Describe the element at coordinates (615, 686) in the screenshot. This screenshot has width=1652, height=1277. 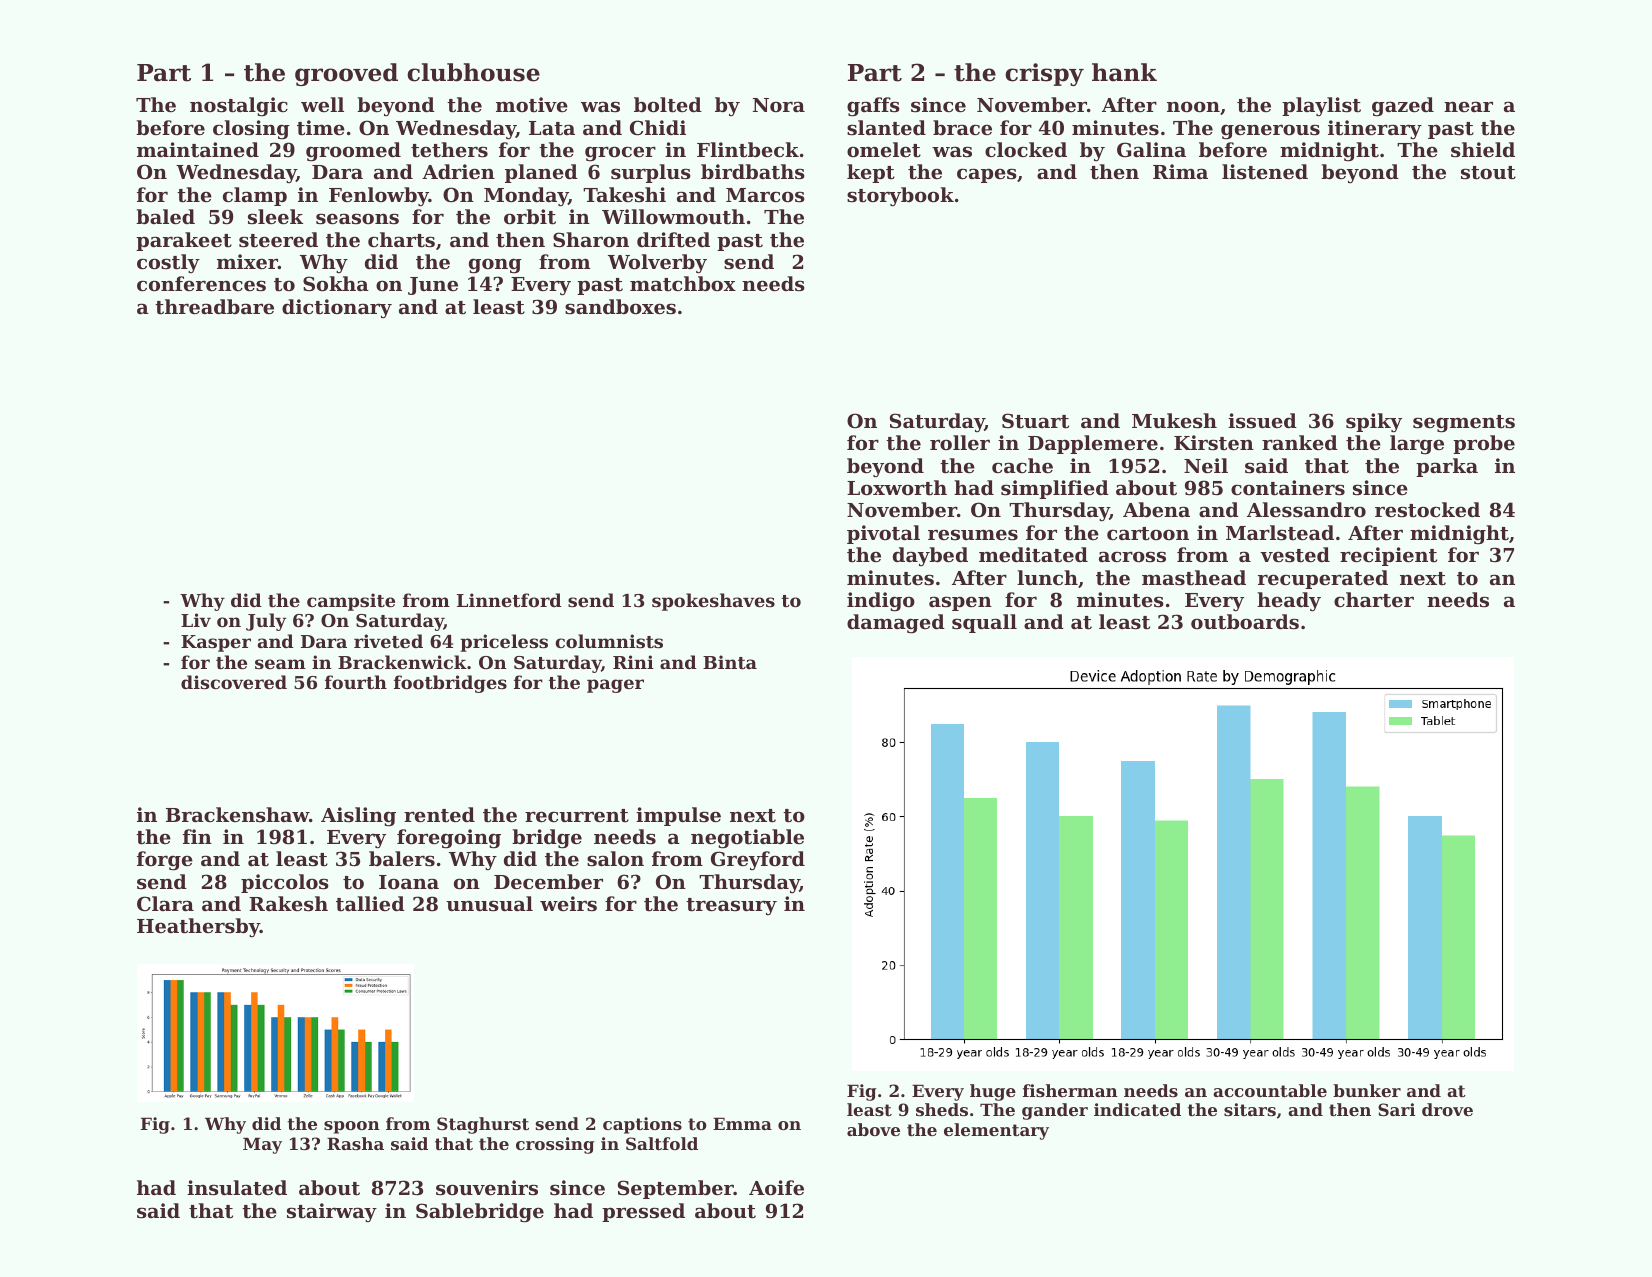
I see `pager` at that location.
